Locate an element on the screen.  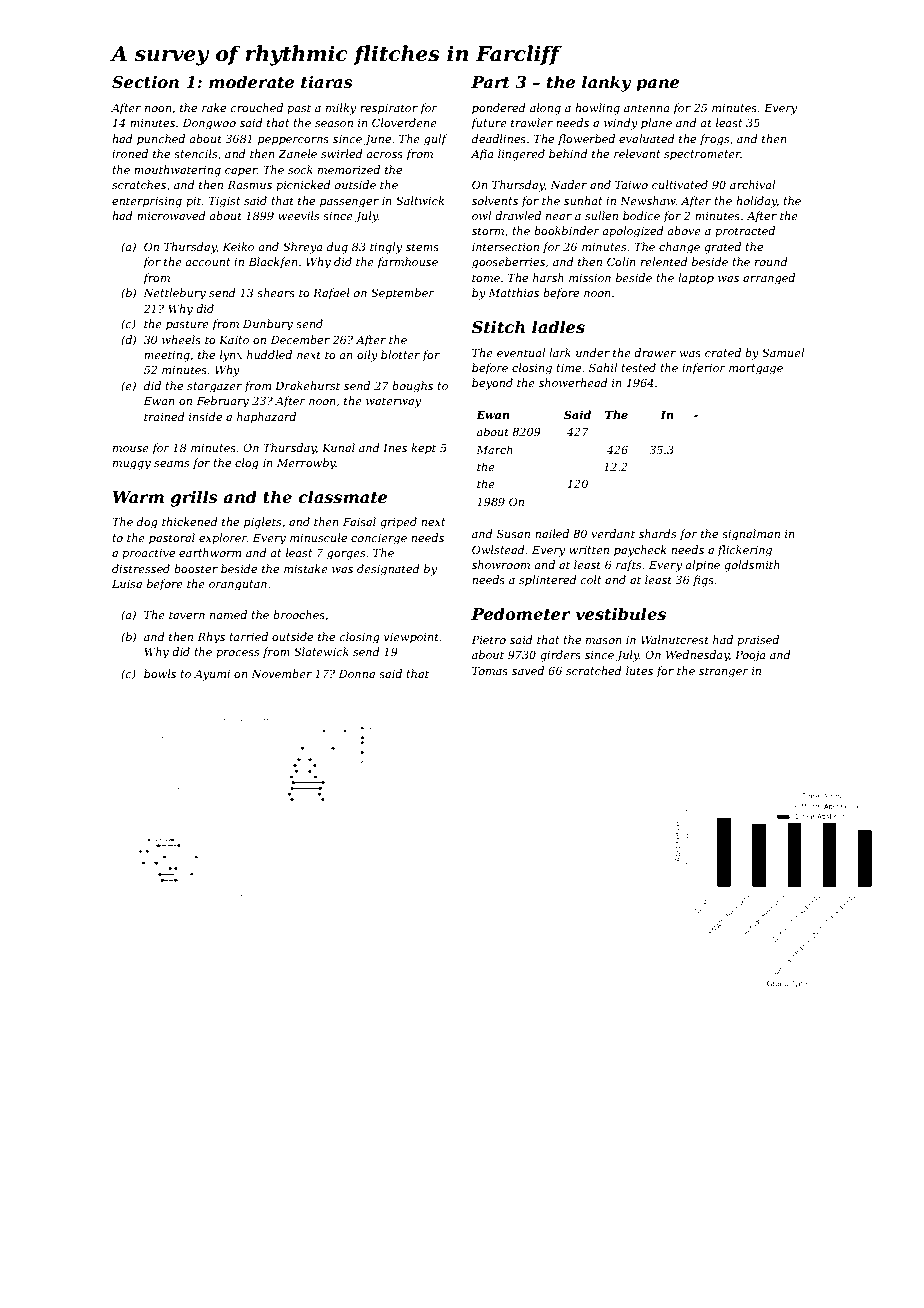
kept is located at coordinates (423, 449).
